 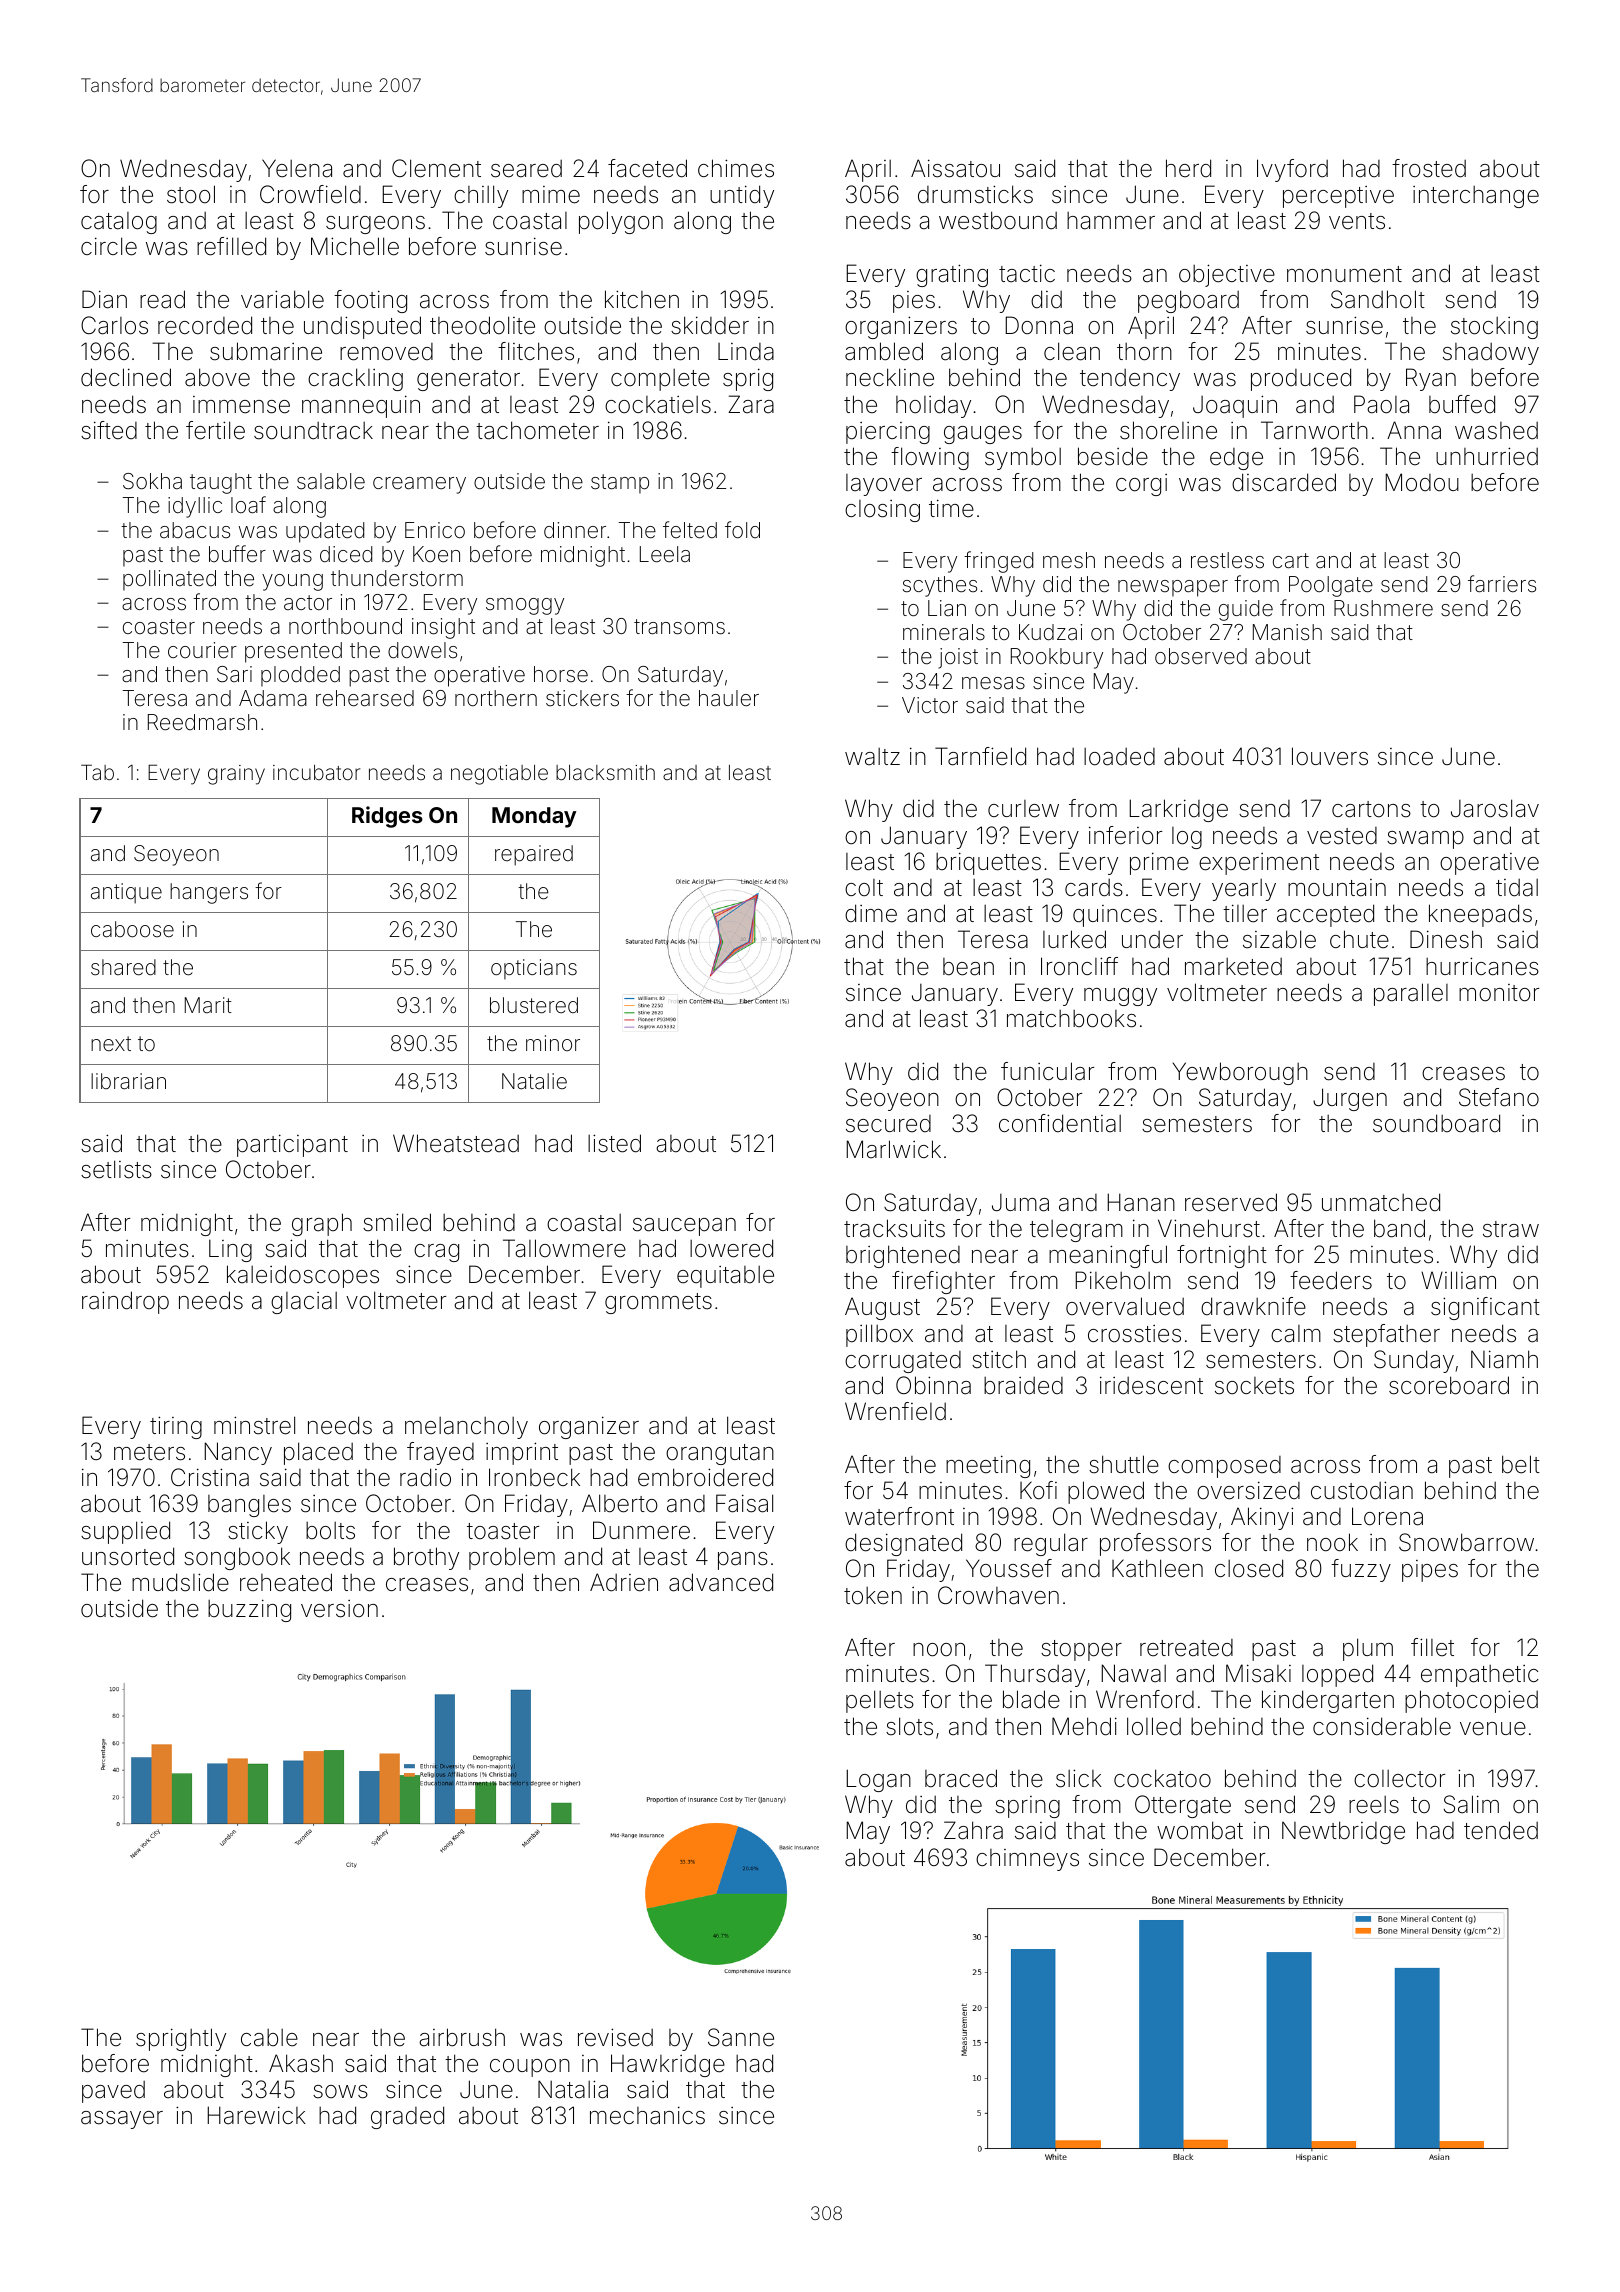 I want to click on beside, so click(x=1113, y=456).
